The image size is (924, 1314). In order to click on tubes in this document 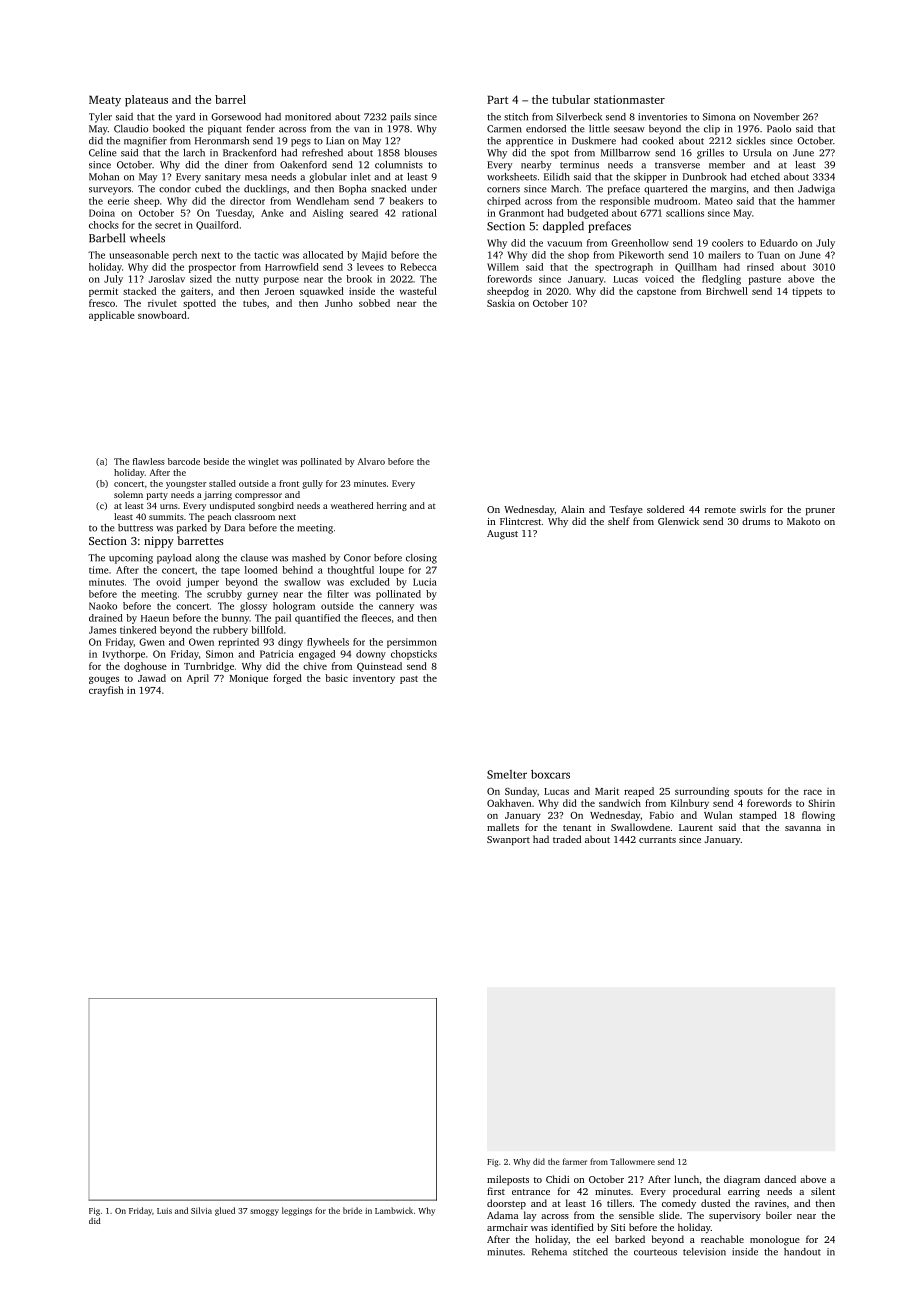, I will do `click(255, 303)`.
